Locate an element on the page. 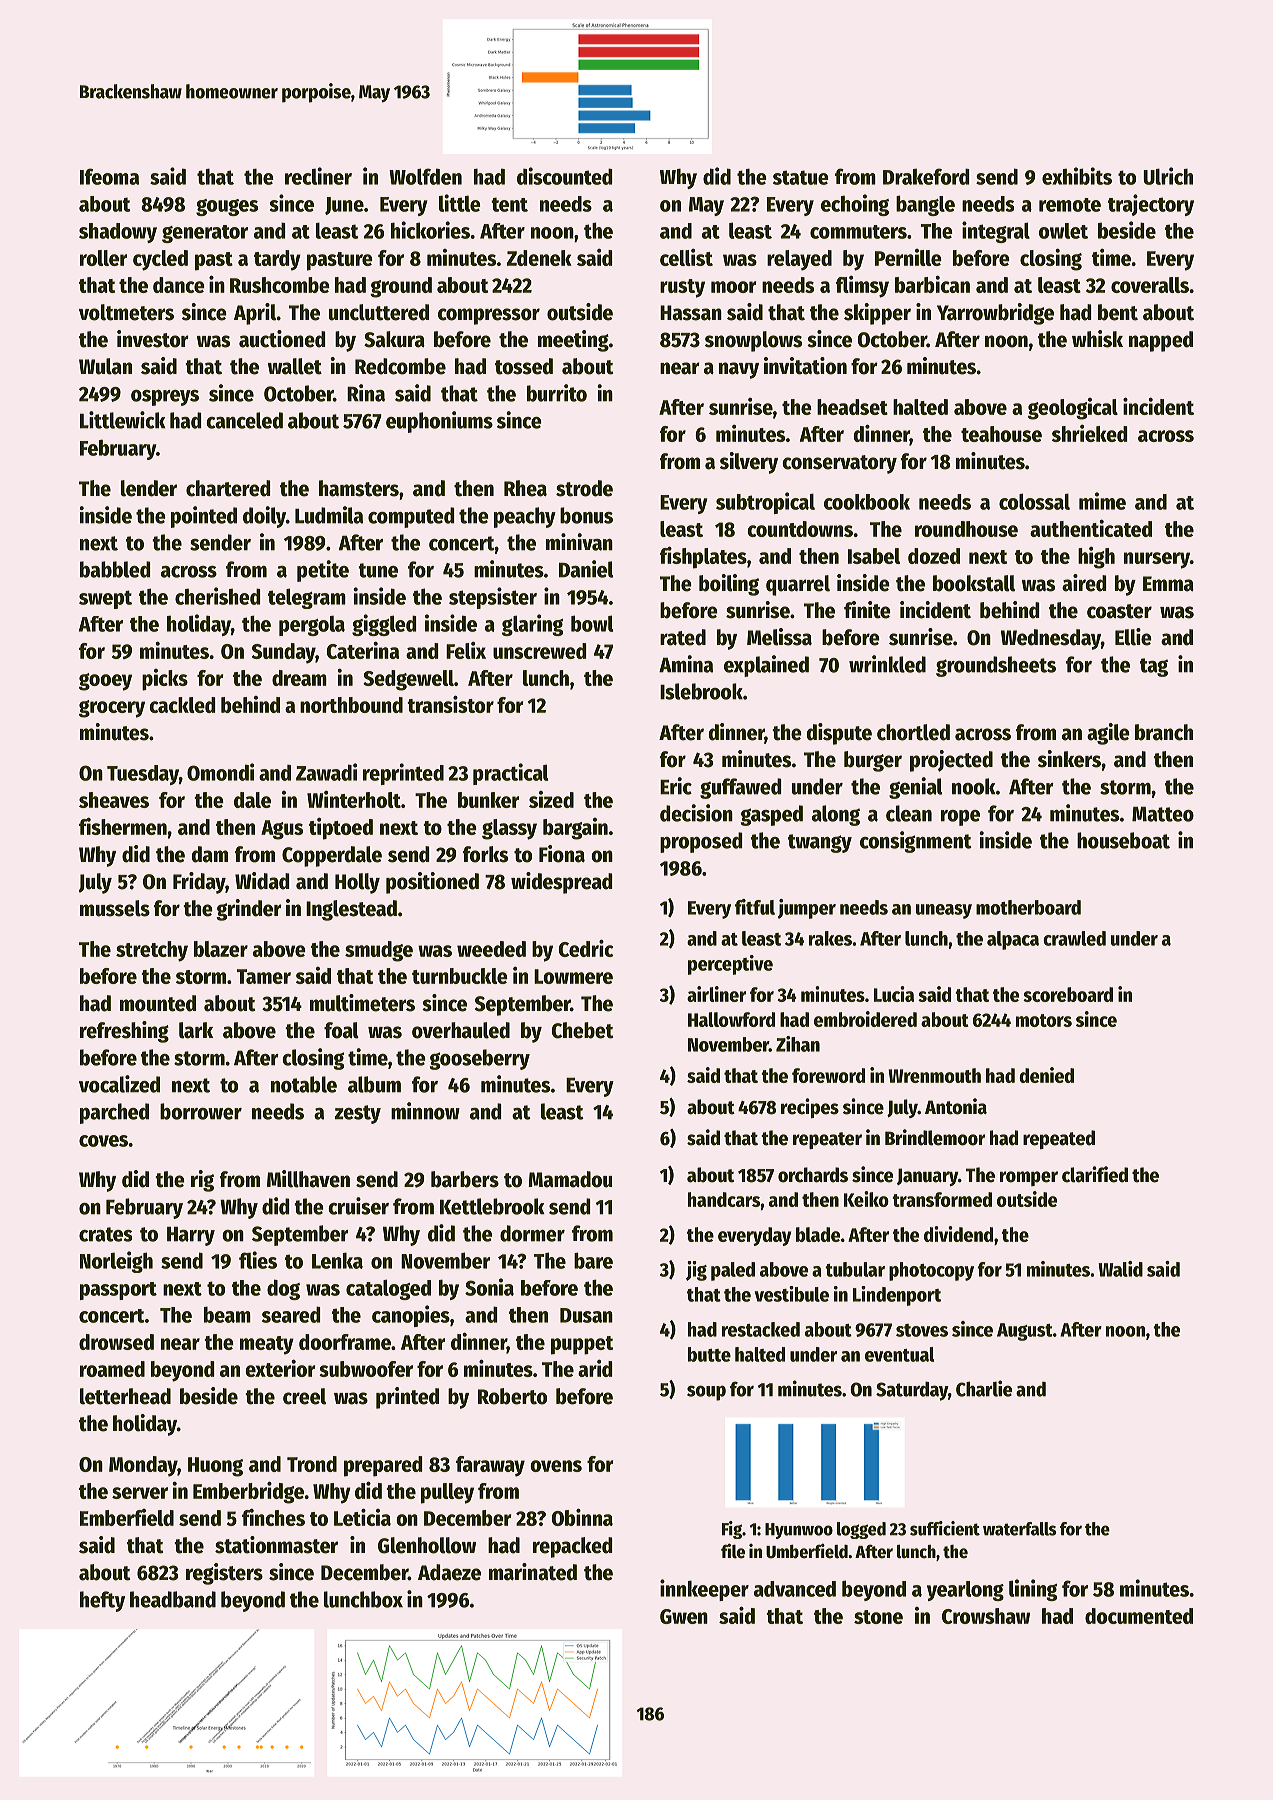  waterfalls is located at coordinates (1020, 1529).
